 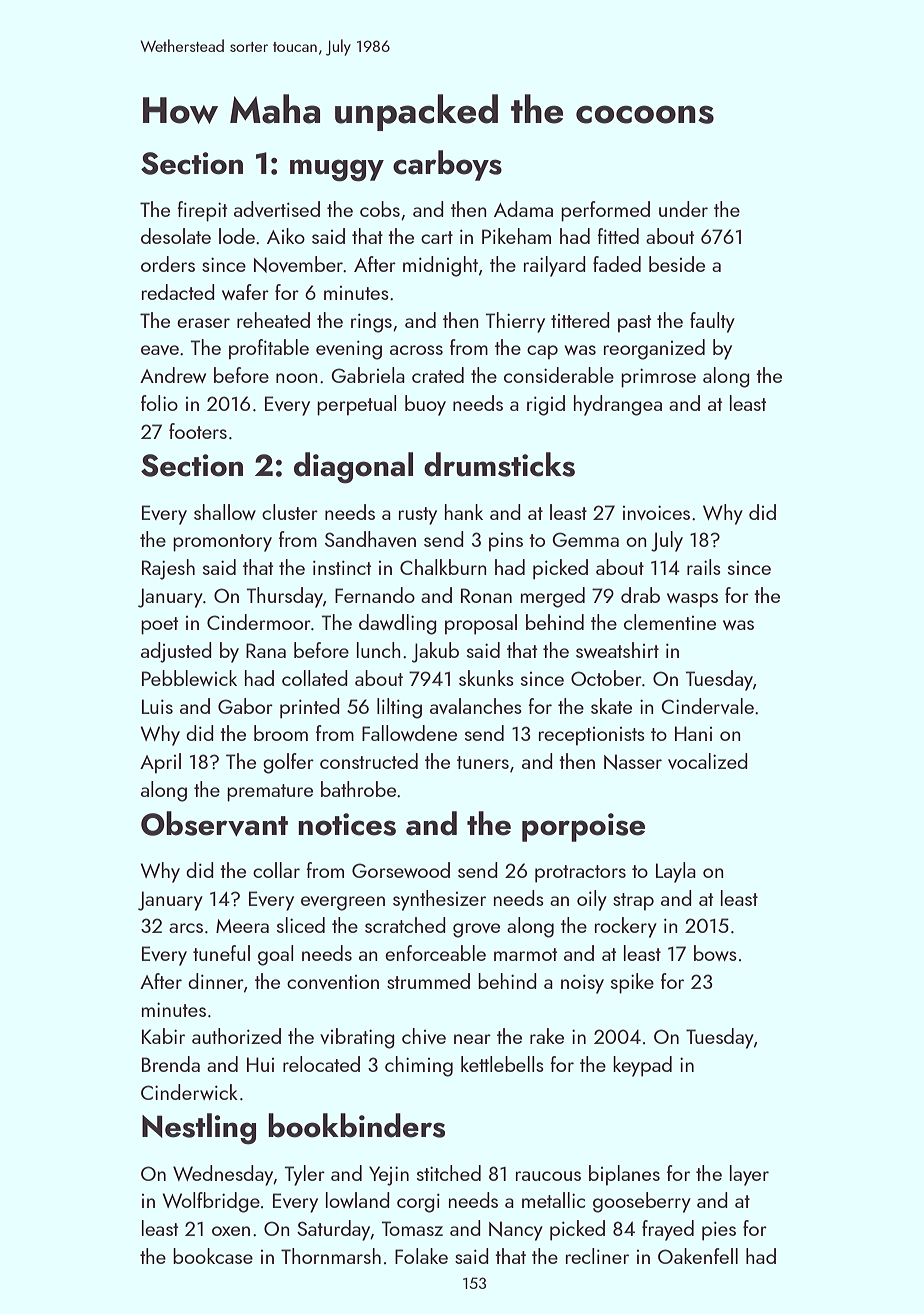 I want to click on vocalized, so click(x=708, y=761).
